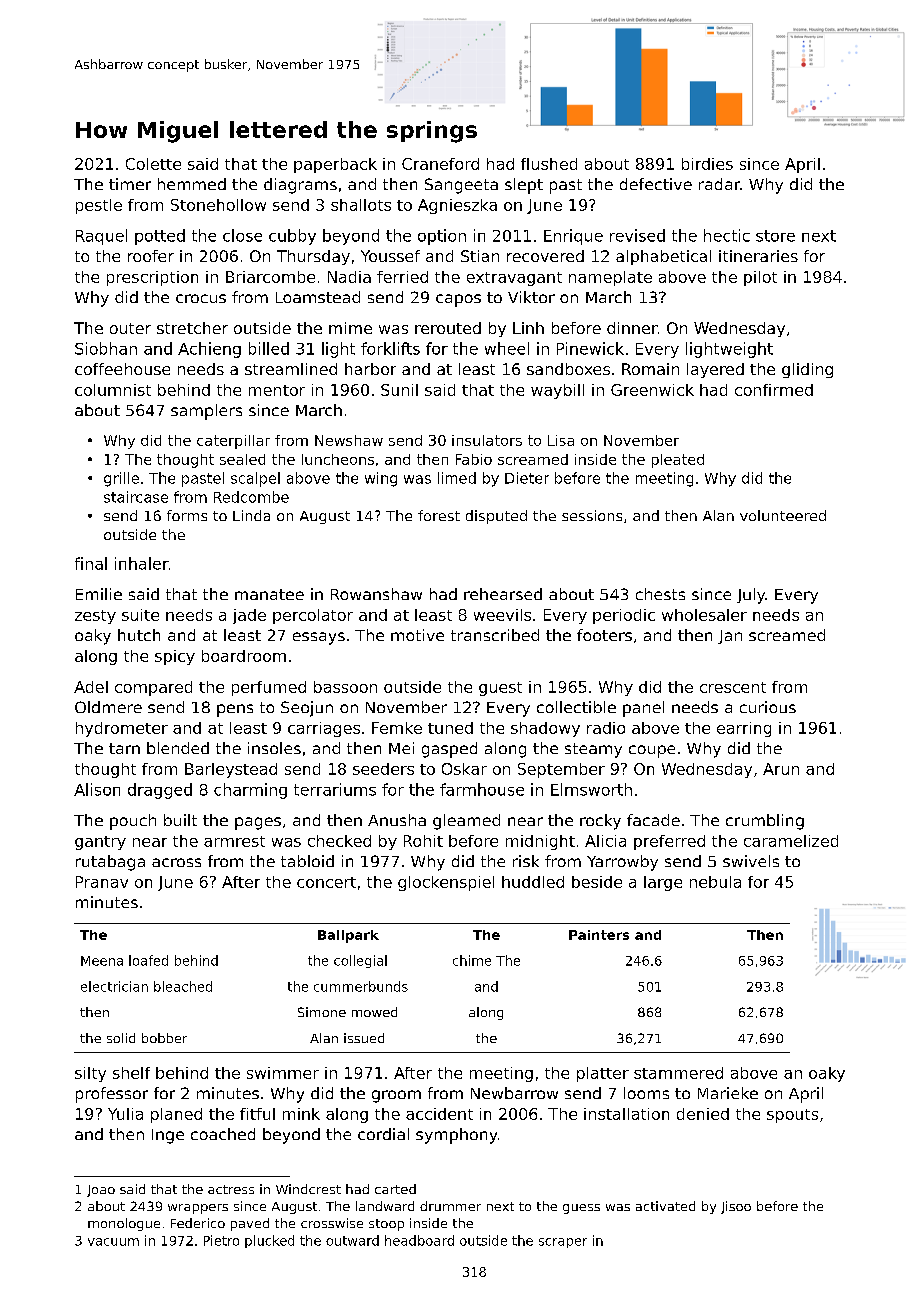  Describe the element at coordinates (592, 515) in the screenshot. I see `sessions` at that location.
